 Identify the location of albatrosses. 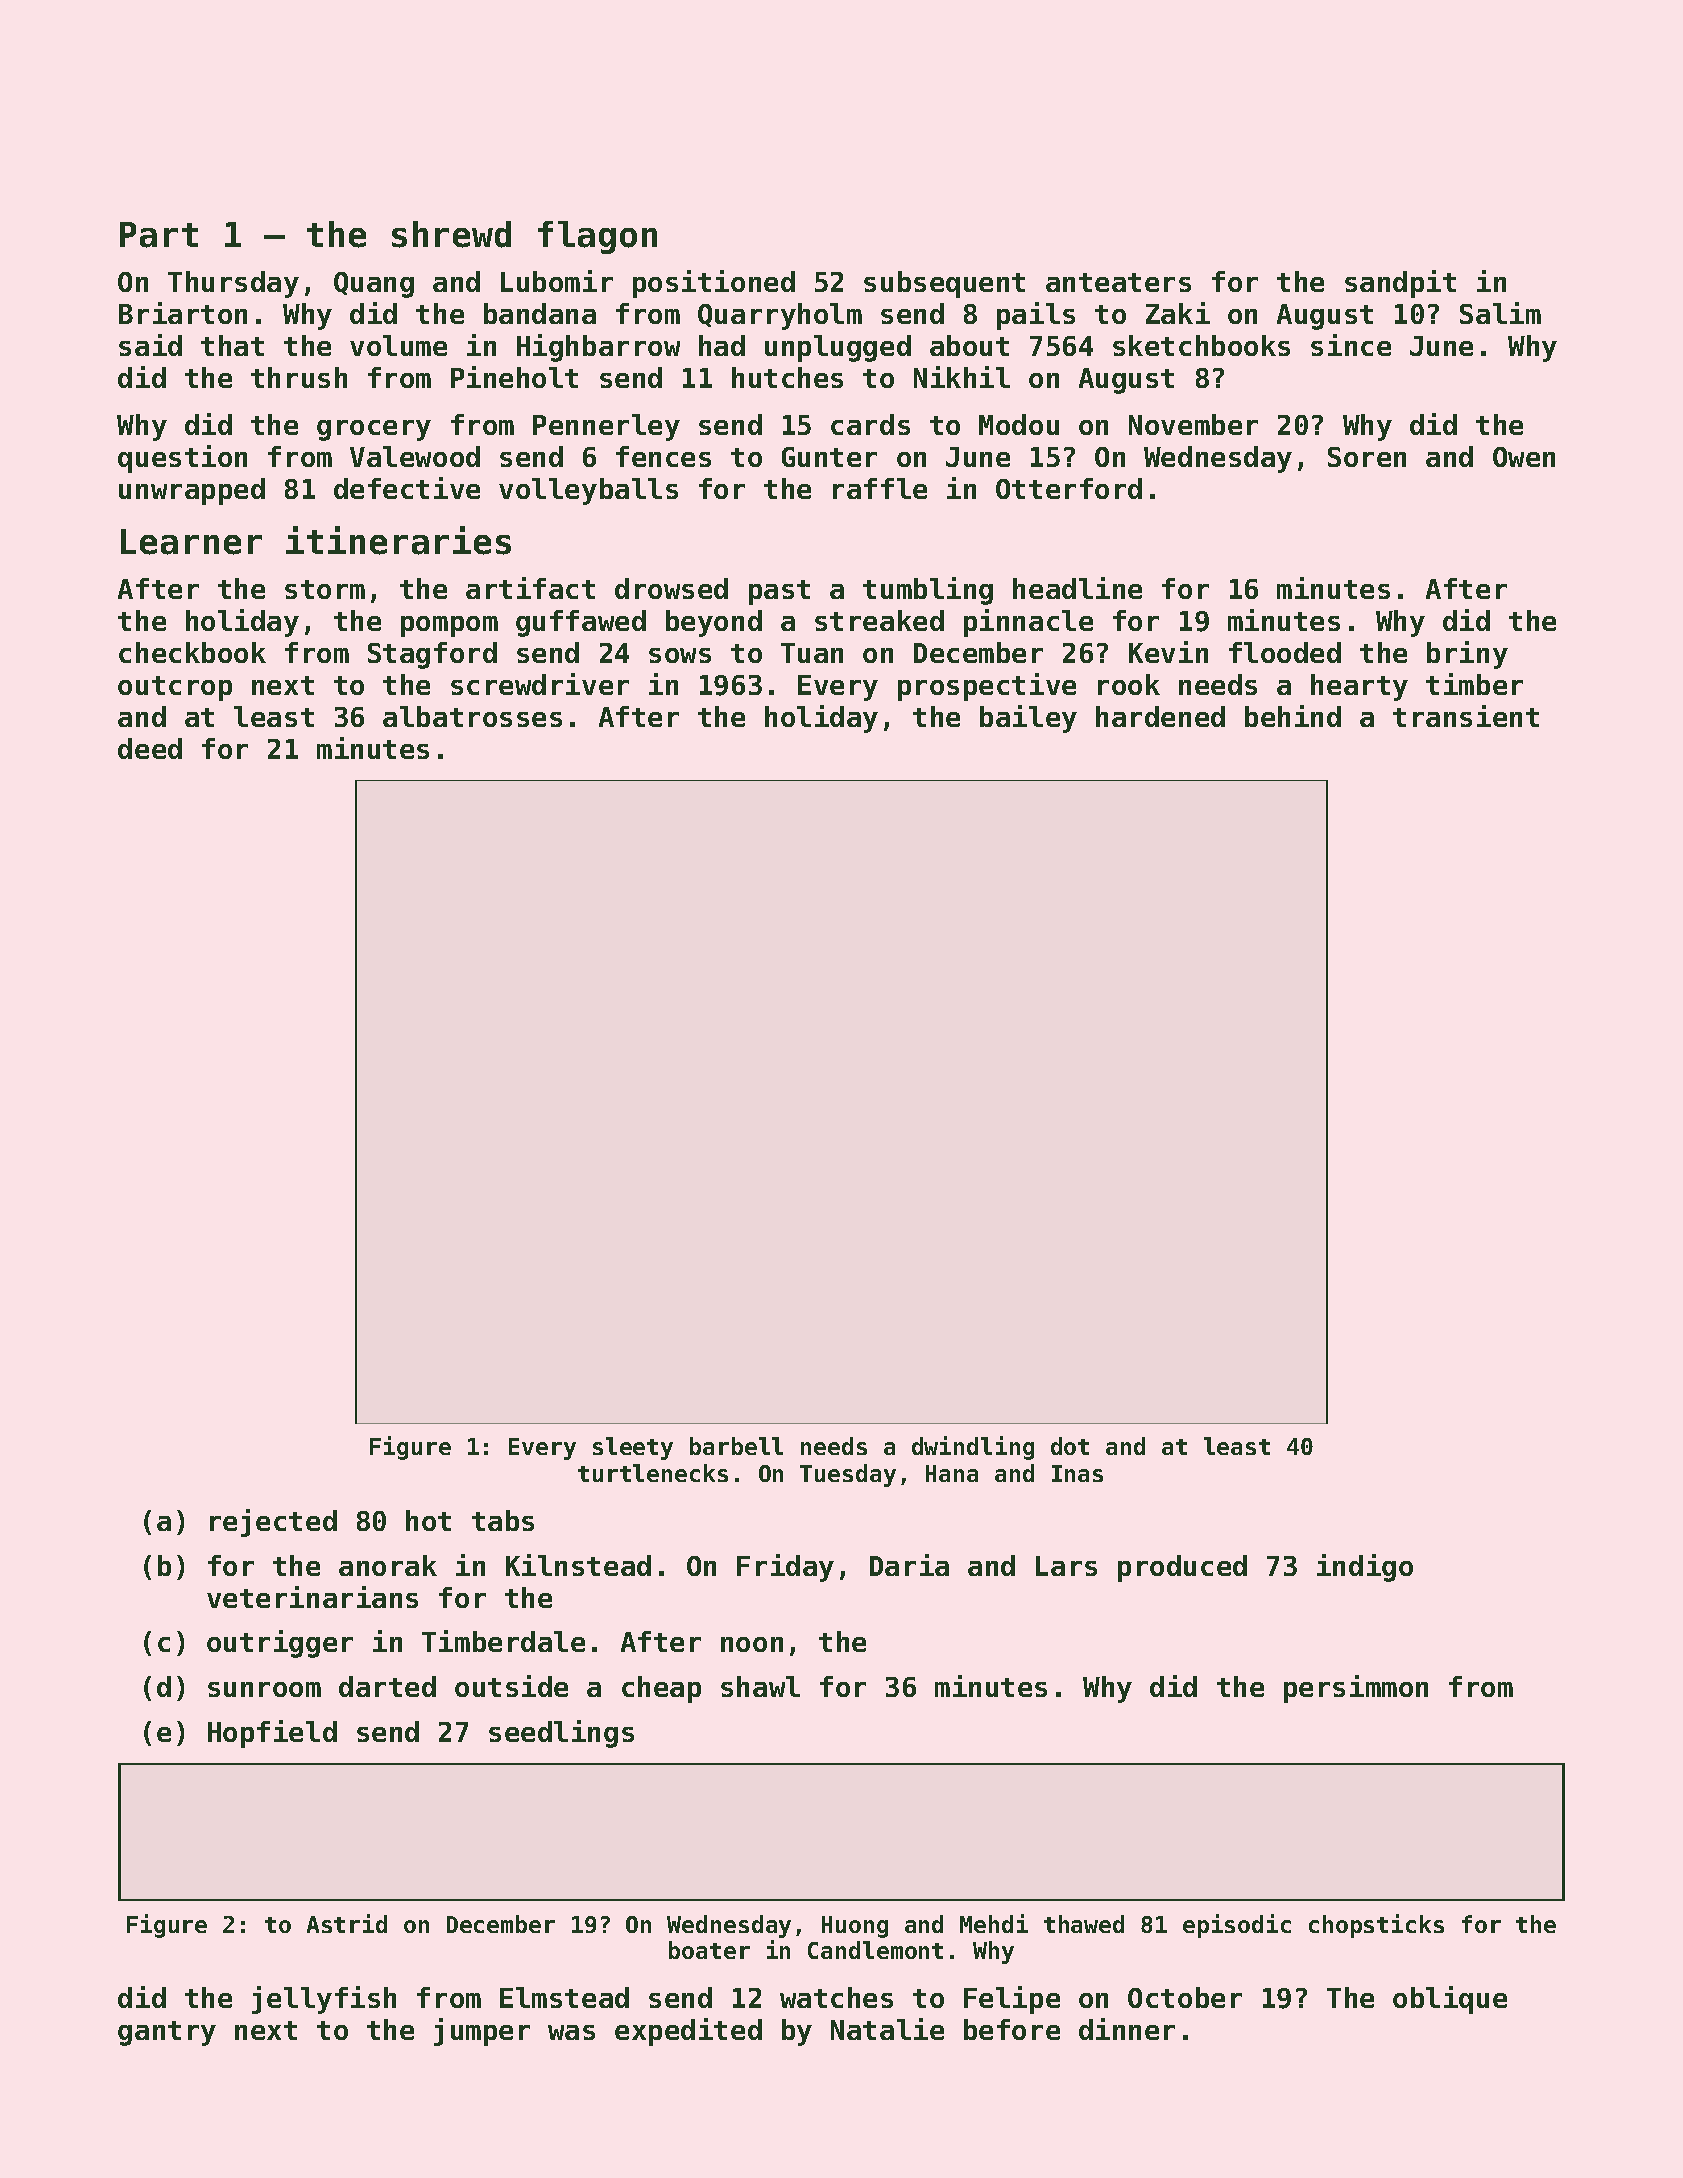
(472, 716).
